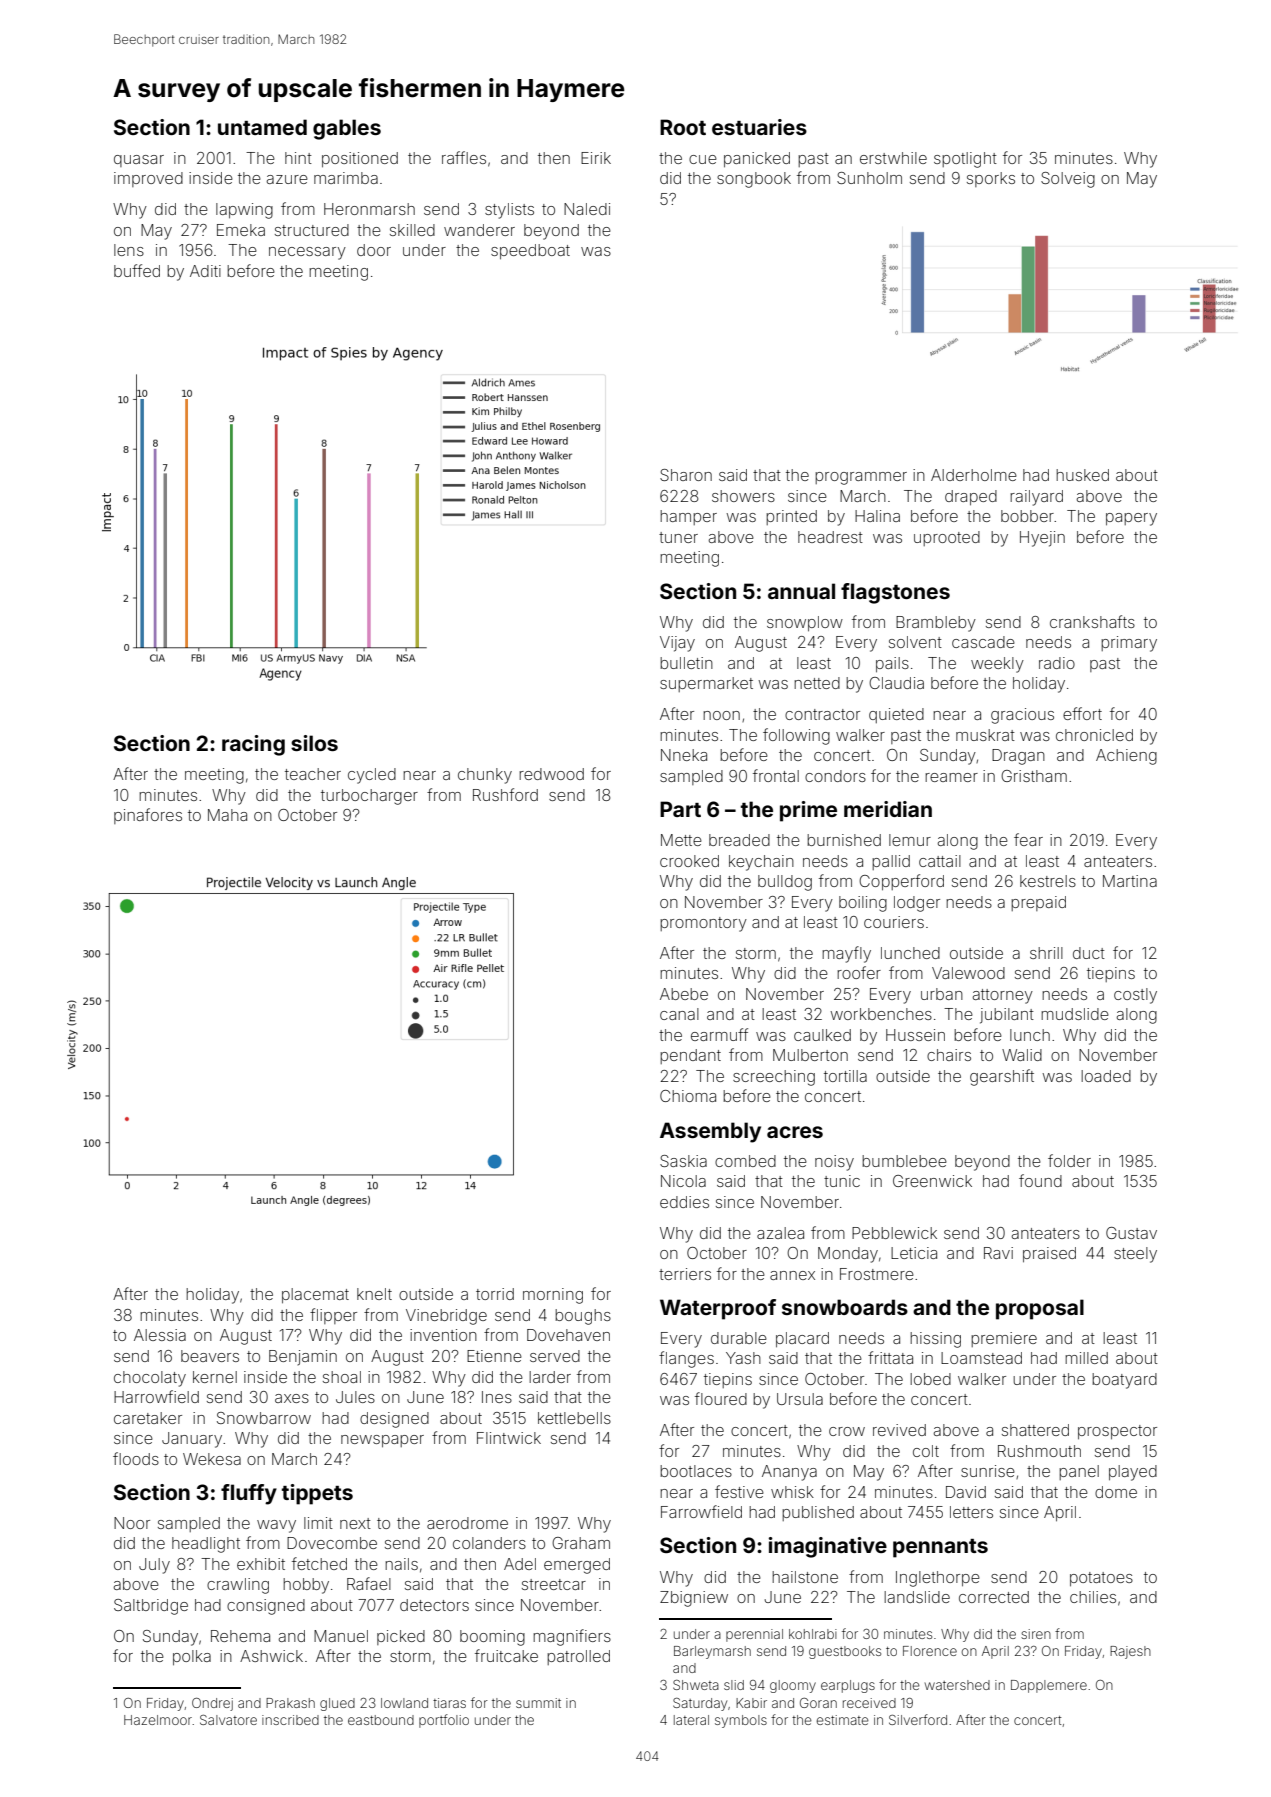 The height and width of the screenshot is (1797, 1271). I want to click on costly, so click(1135, 996).
